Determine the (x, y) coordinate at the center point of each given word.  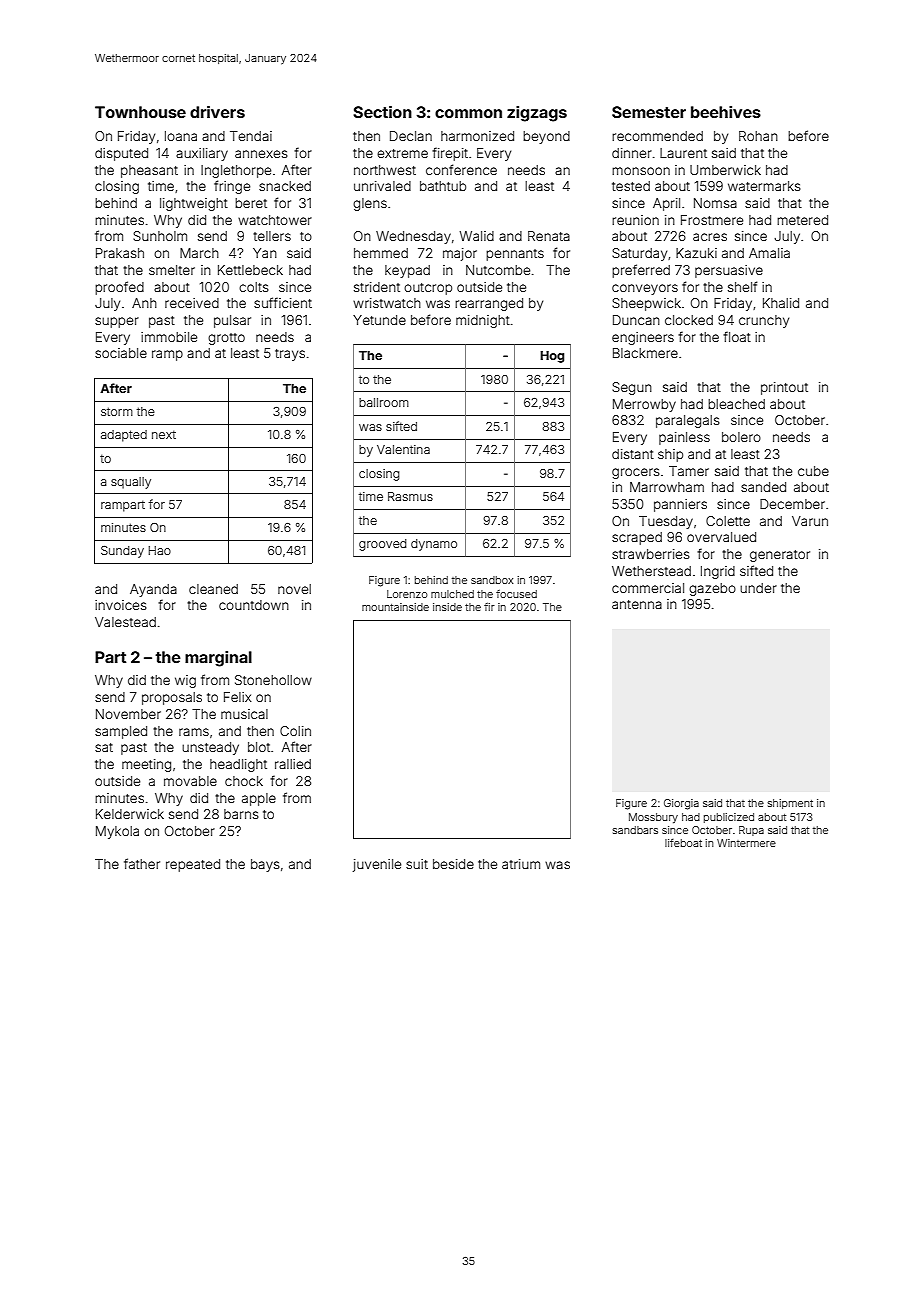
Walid (477, 236)
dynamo (434, 545)
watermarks (764, 186)
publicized (729, 818)
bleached (736, 404)
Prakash (120, 253)
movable (190, 781)
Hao (160, 550)
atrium (521, 864)
